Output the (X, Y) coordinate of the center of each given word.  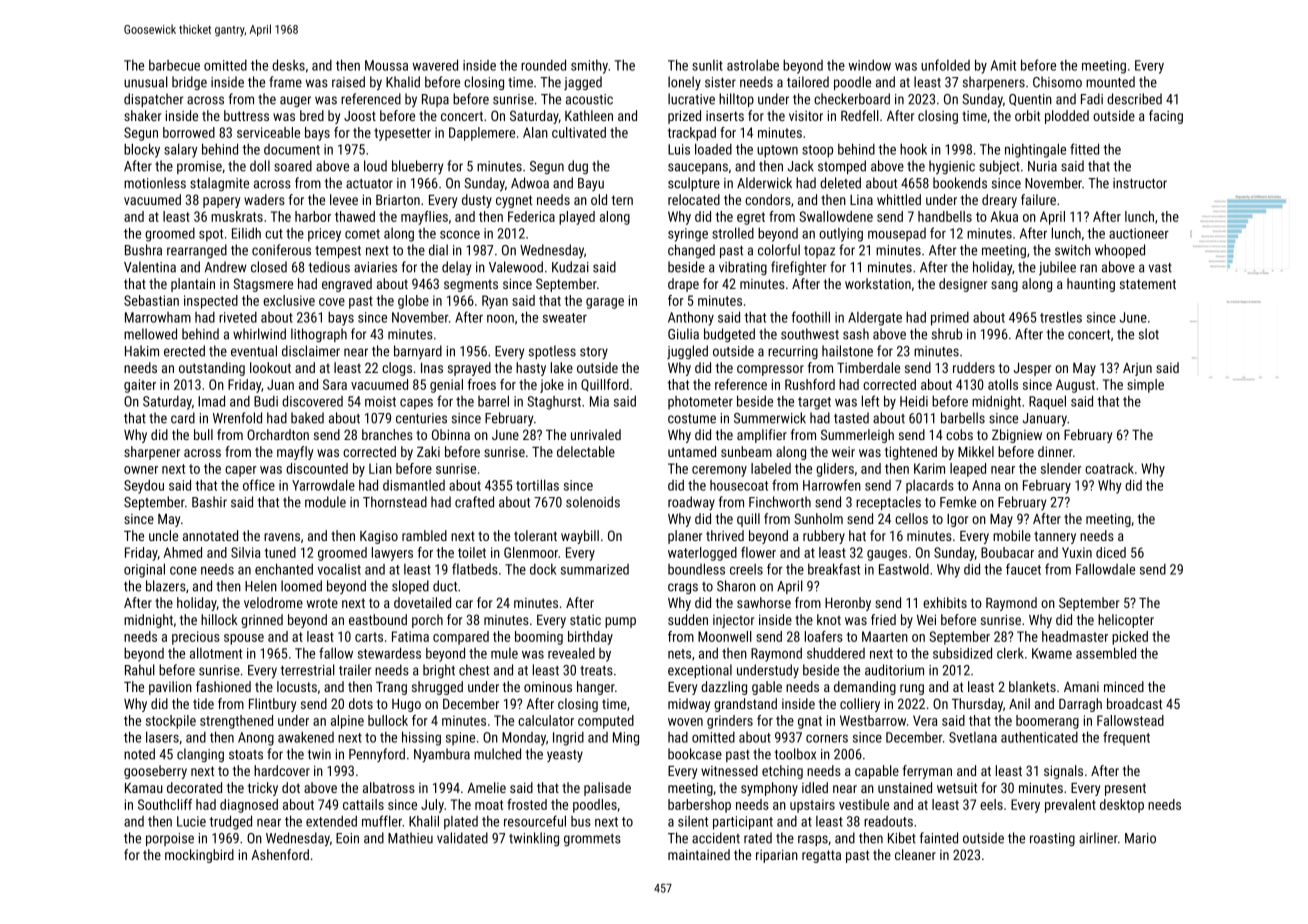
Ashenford (280, 854)
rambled (424, 535)
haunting (1091, 285)
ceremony (719, 471)
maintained (699, 854)
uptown (777, 151)
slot (1149, 334)
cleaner (915, 854)
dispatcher (154, 100)
